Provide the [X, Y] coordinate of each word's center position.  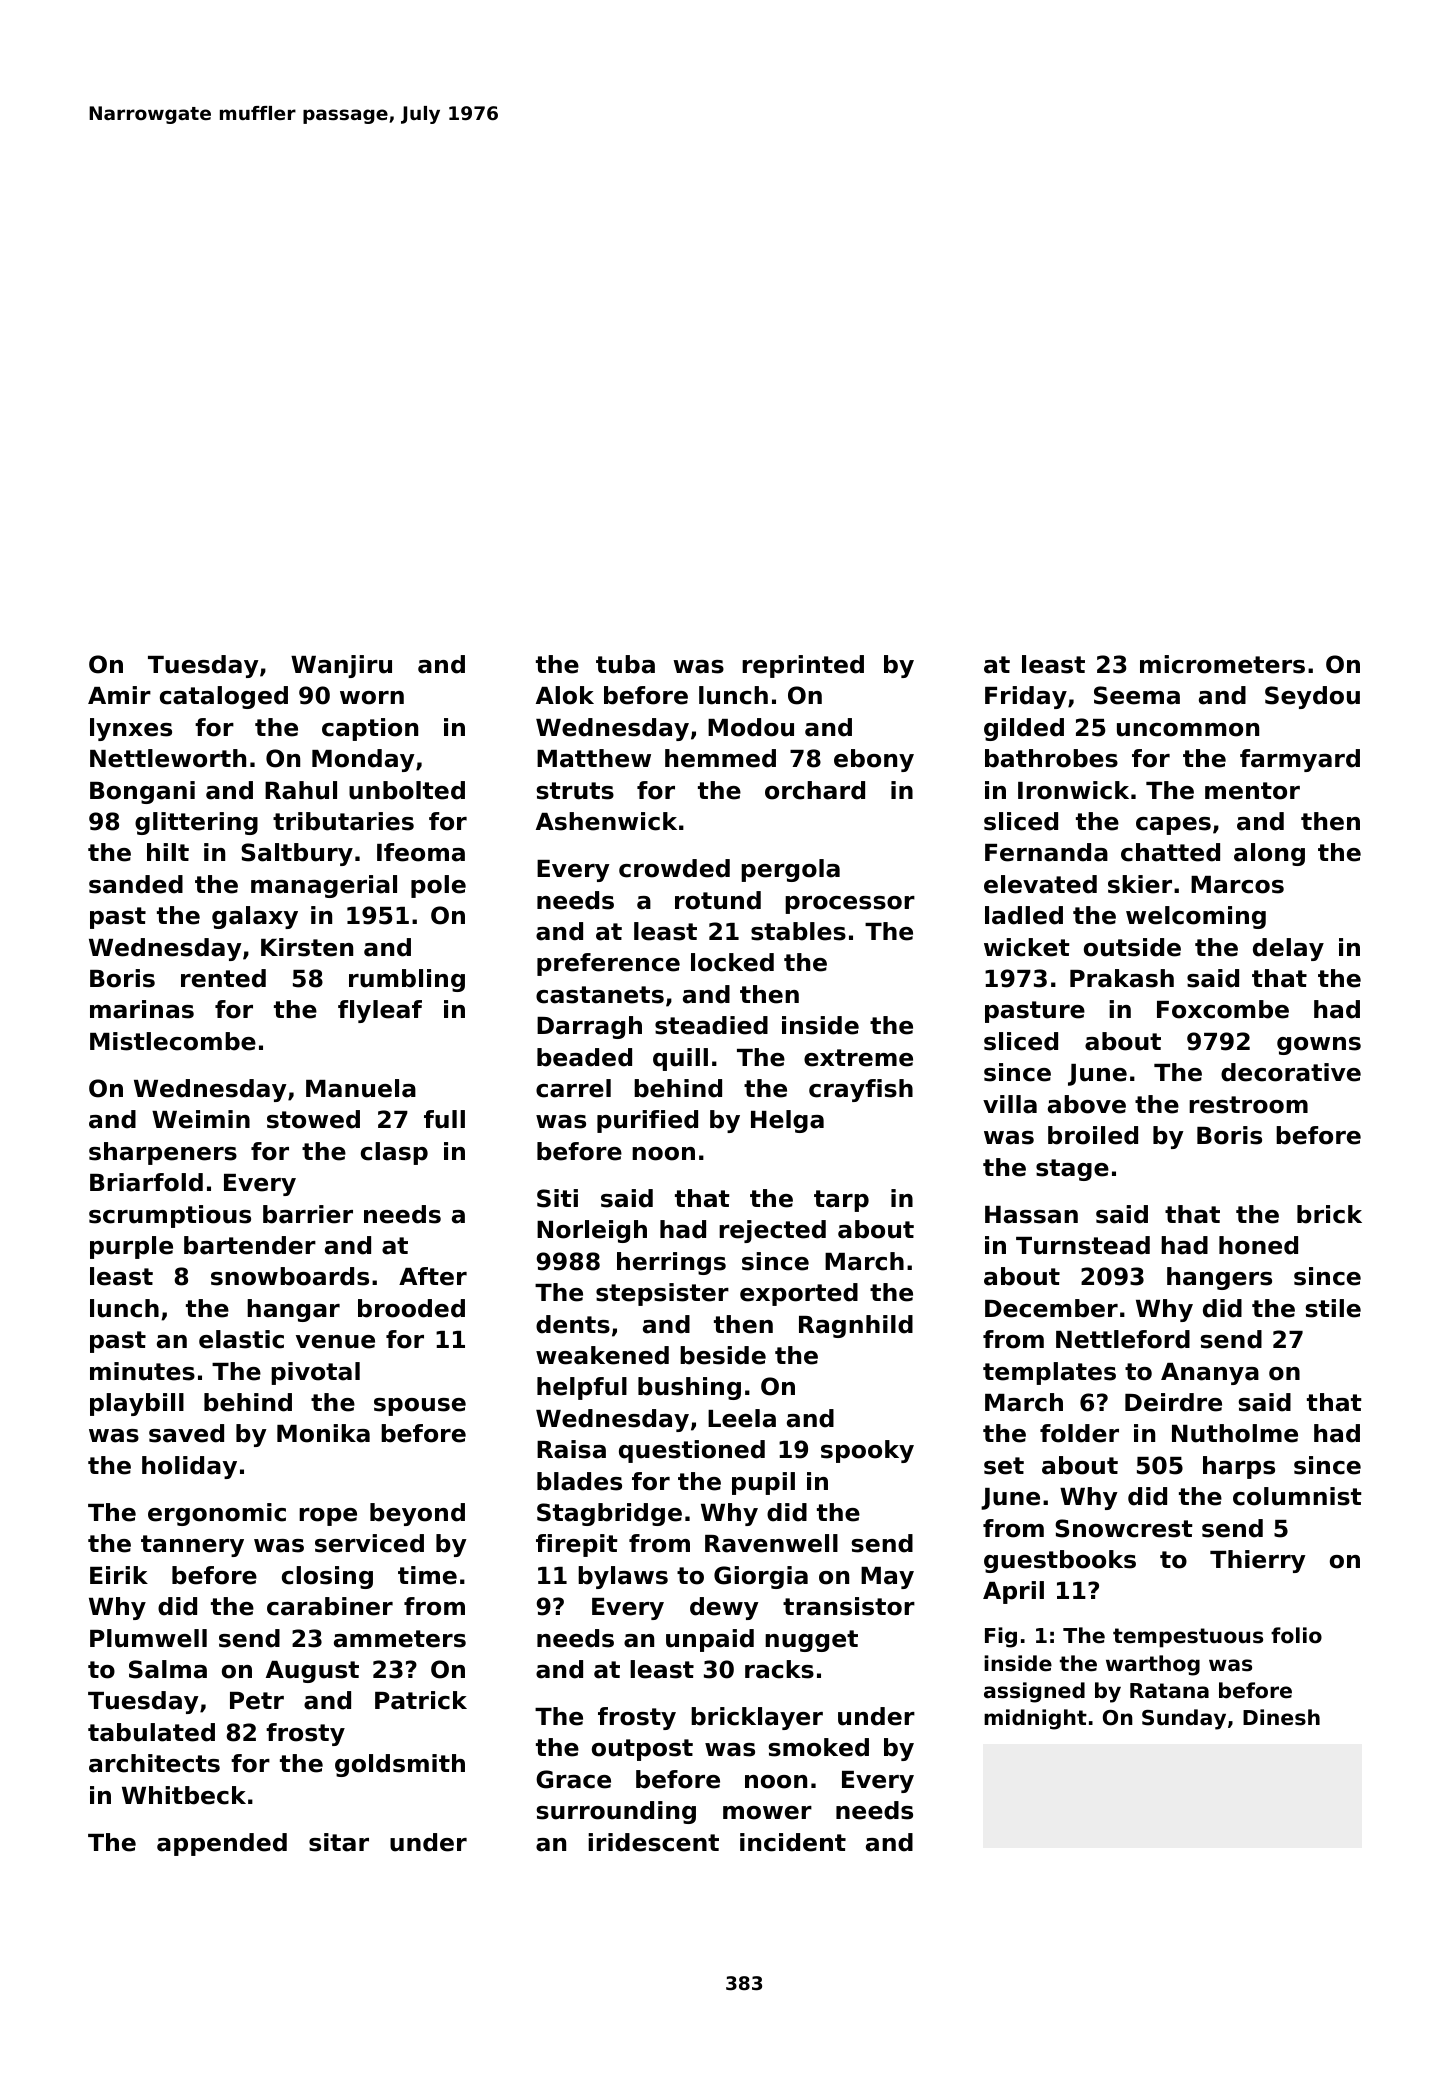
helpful [582, 1388]
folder [1079, 1433]
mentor [1252, 791]
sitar [339, 1842]
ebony [874, 760]
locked [732, 962]
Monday [363, 760]
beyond [417, 1514]
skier [1140, 884]
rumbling [407, 980]
